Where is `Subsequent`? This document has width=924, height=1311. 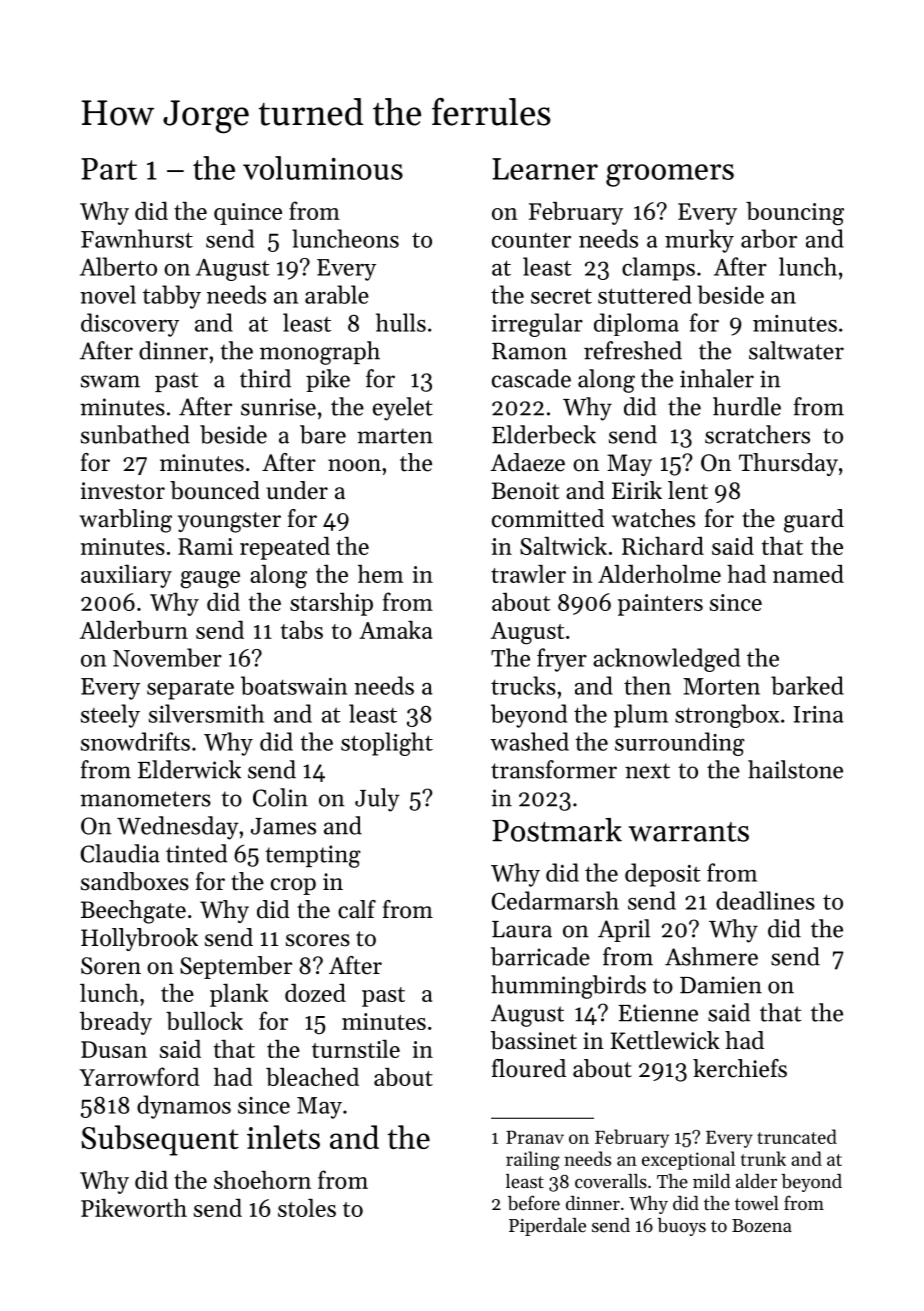 Subsequent is located at coordinates (160, 1140).
